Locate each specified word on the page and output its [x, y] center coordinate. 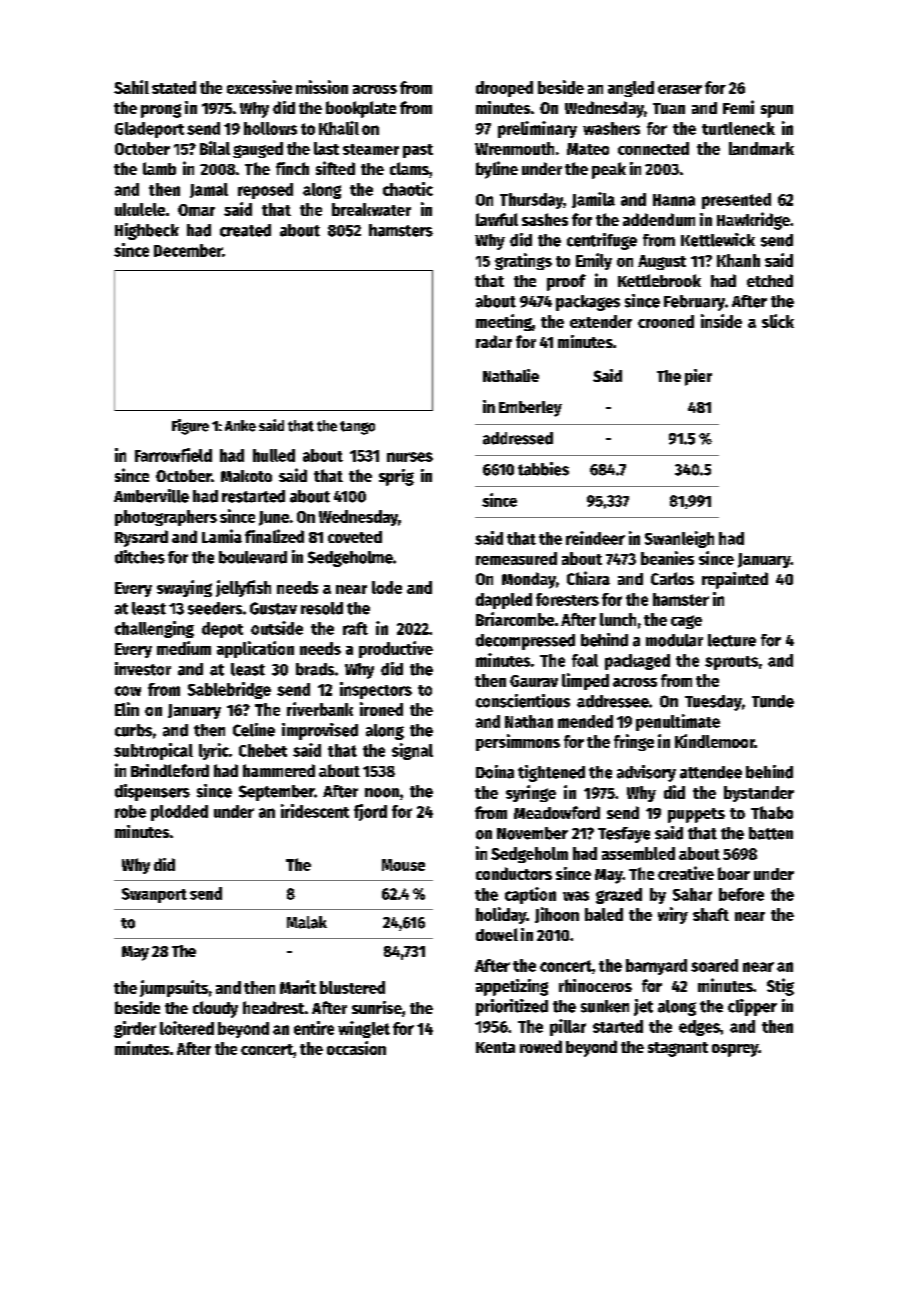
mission [322, 87]
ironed [381, 709]
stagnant [678, 1049]
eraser [680, 89]
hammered [279, 770]
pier [698, 377]
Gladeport [149, 130]
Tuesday [713, 703]
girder [135, 1029]
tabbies [543, 469]
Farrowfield [173, 455]
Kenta [495, 1047]
